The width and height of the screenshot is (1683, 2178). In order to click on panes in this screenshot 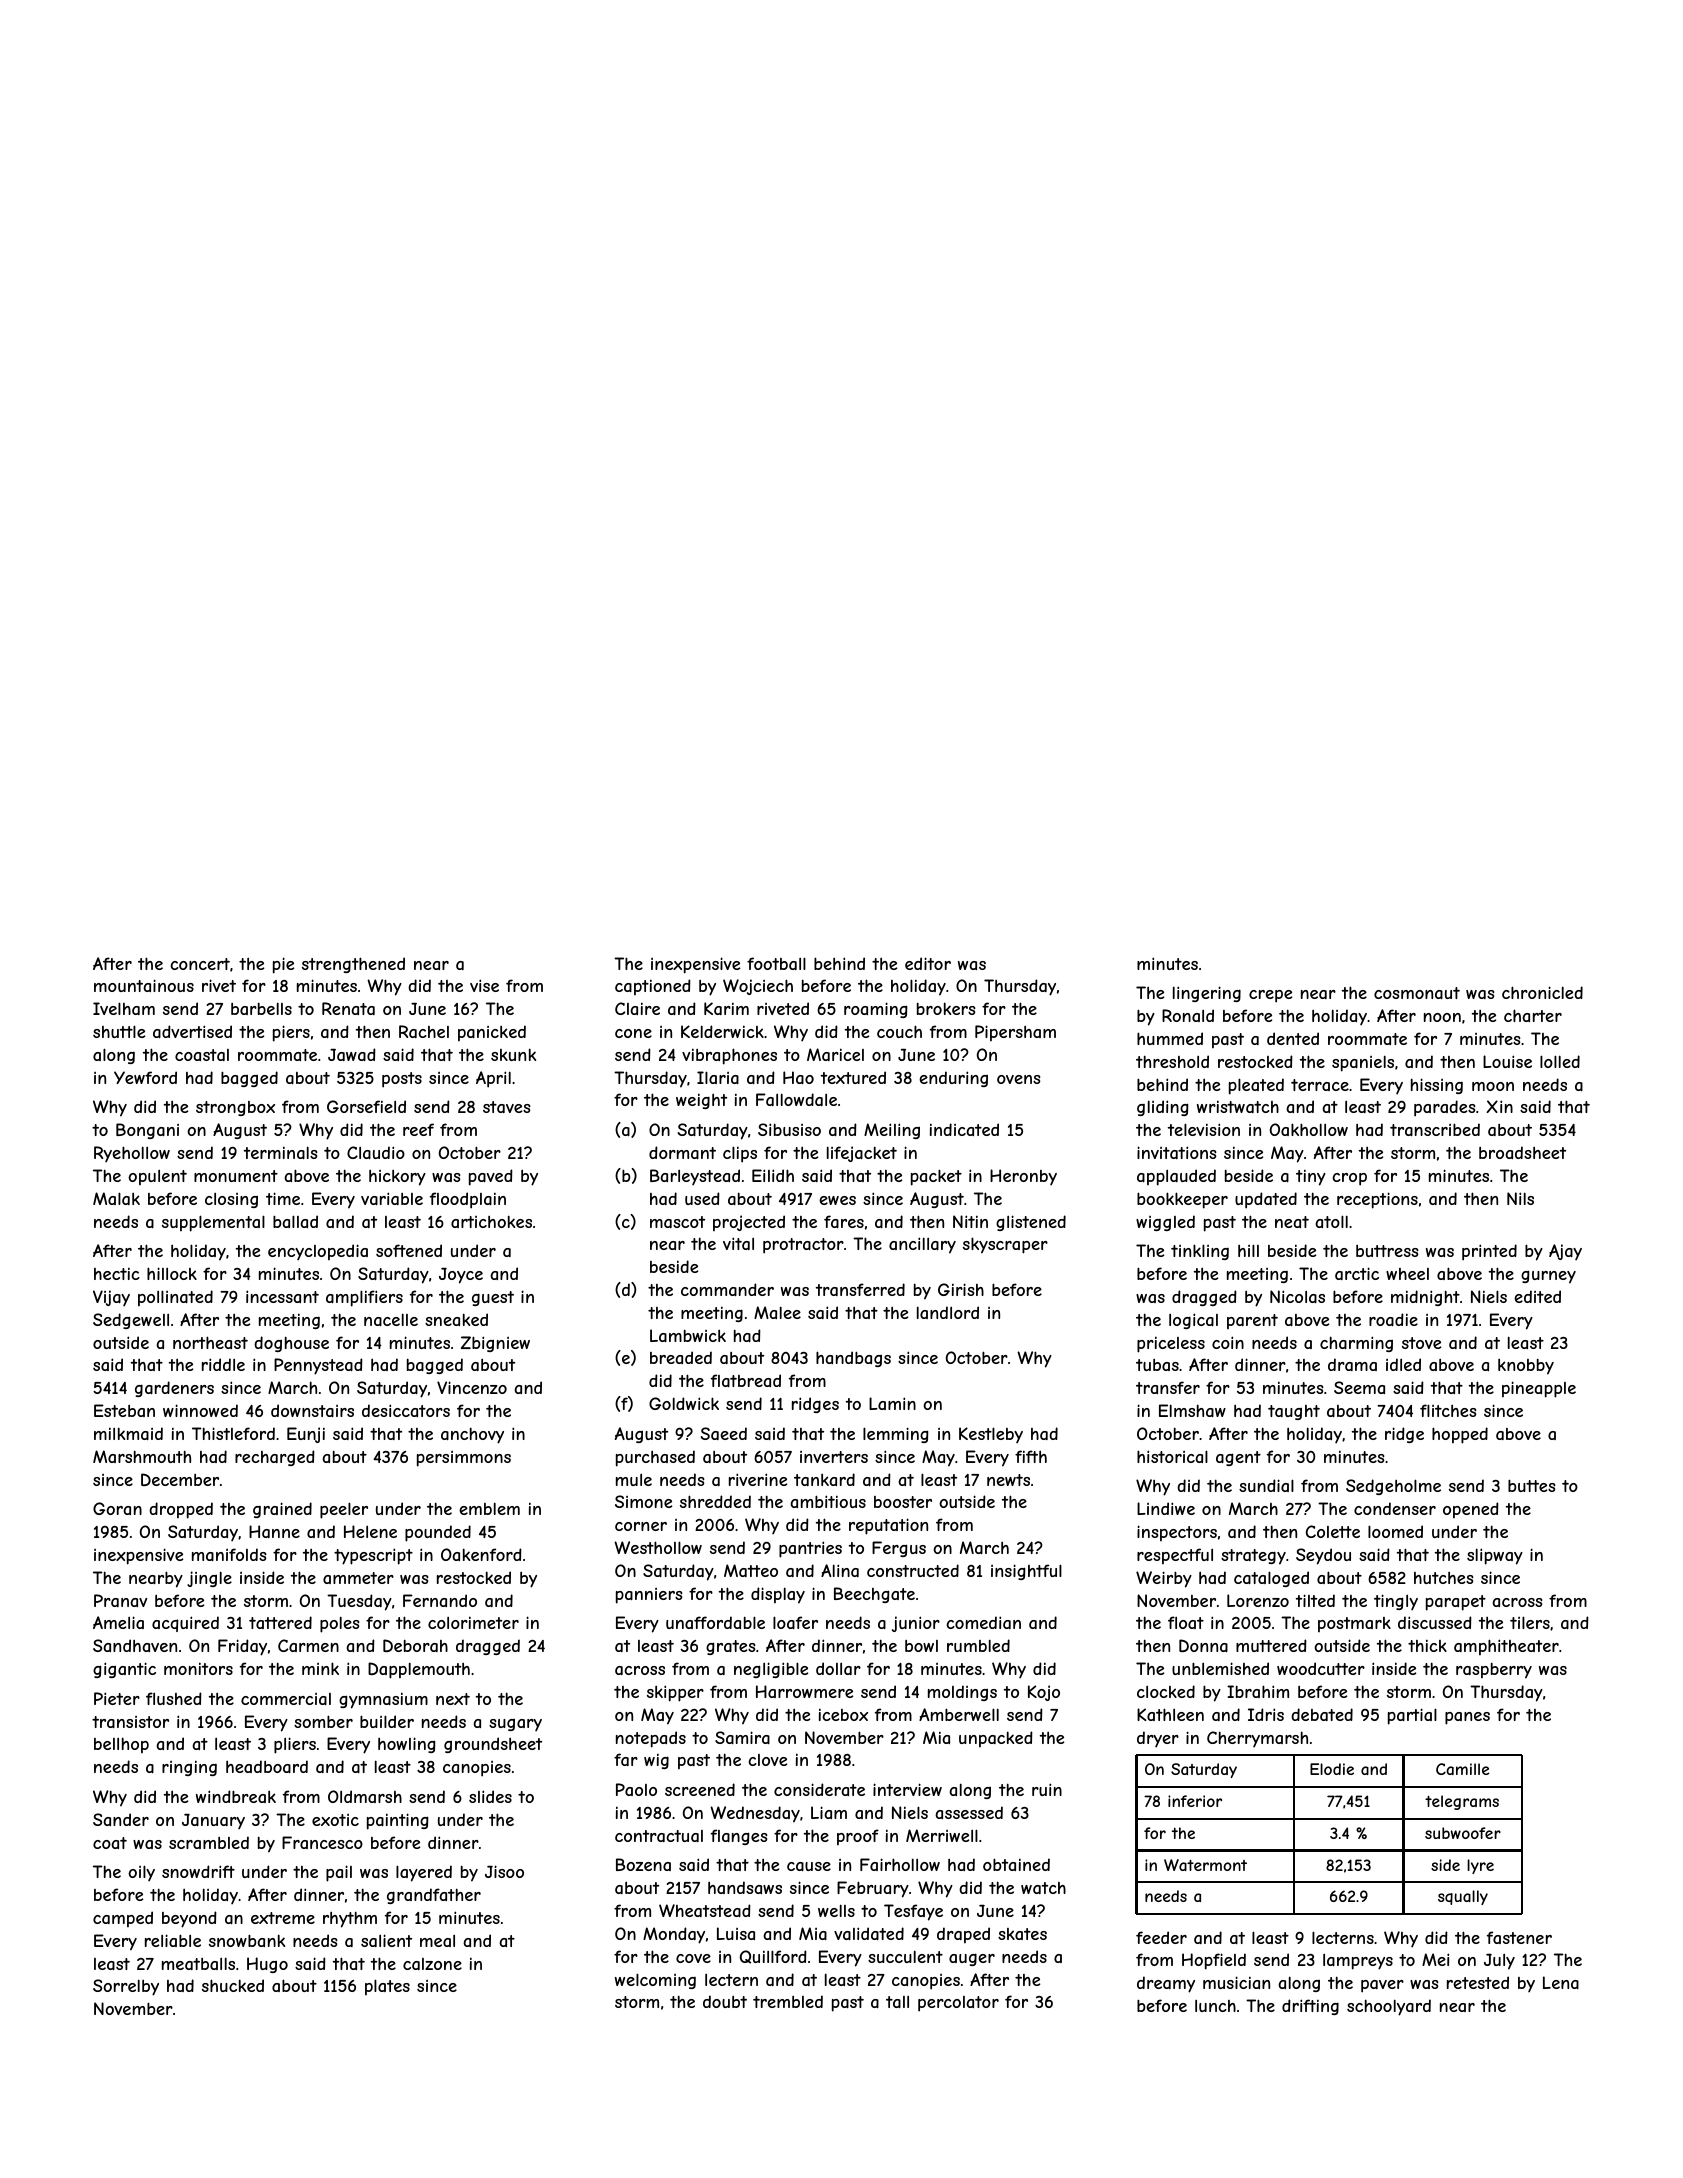, I will do `click(1467, 1718)`.
